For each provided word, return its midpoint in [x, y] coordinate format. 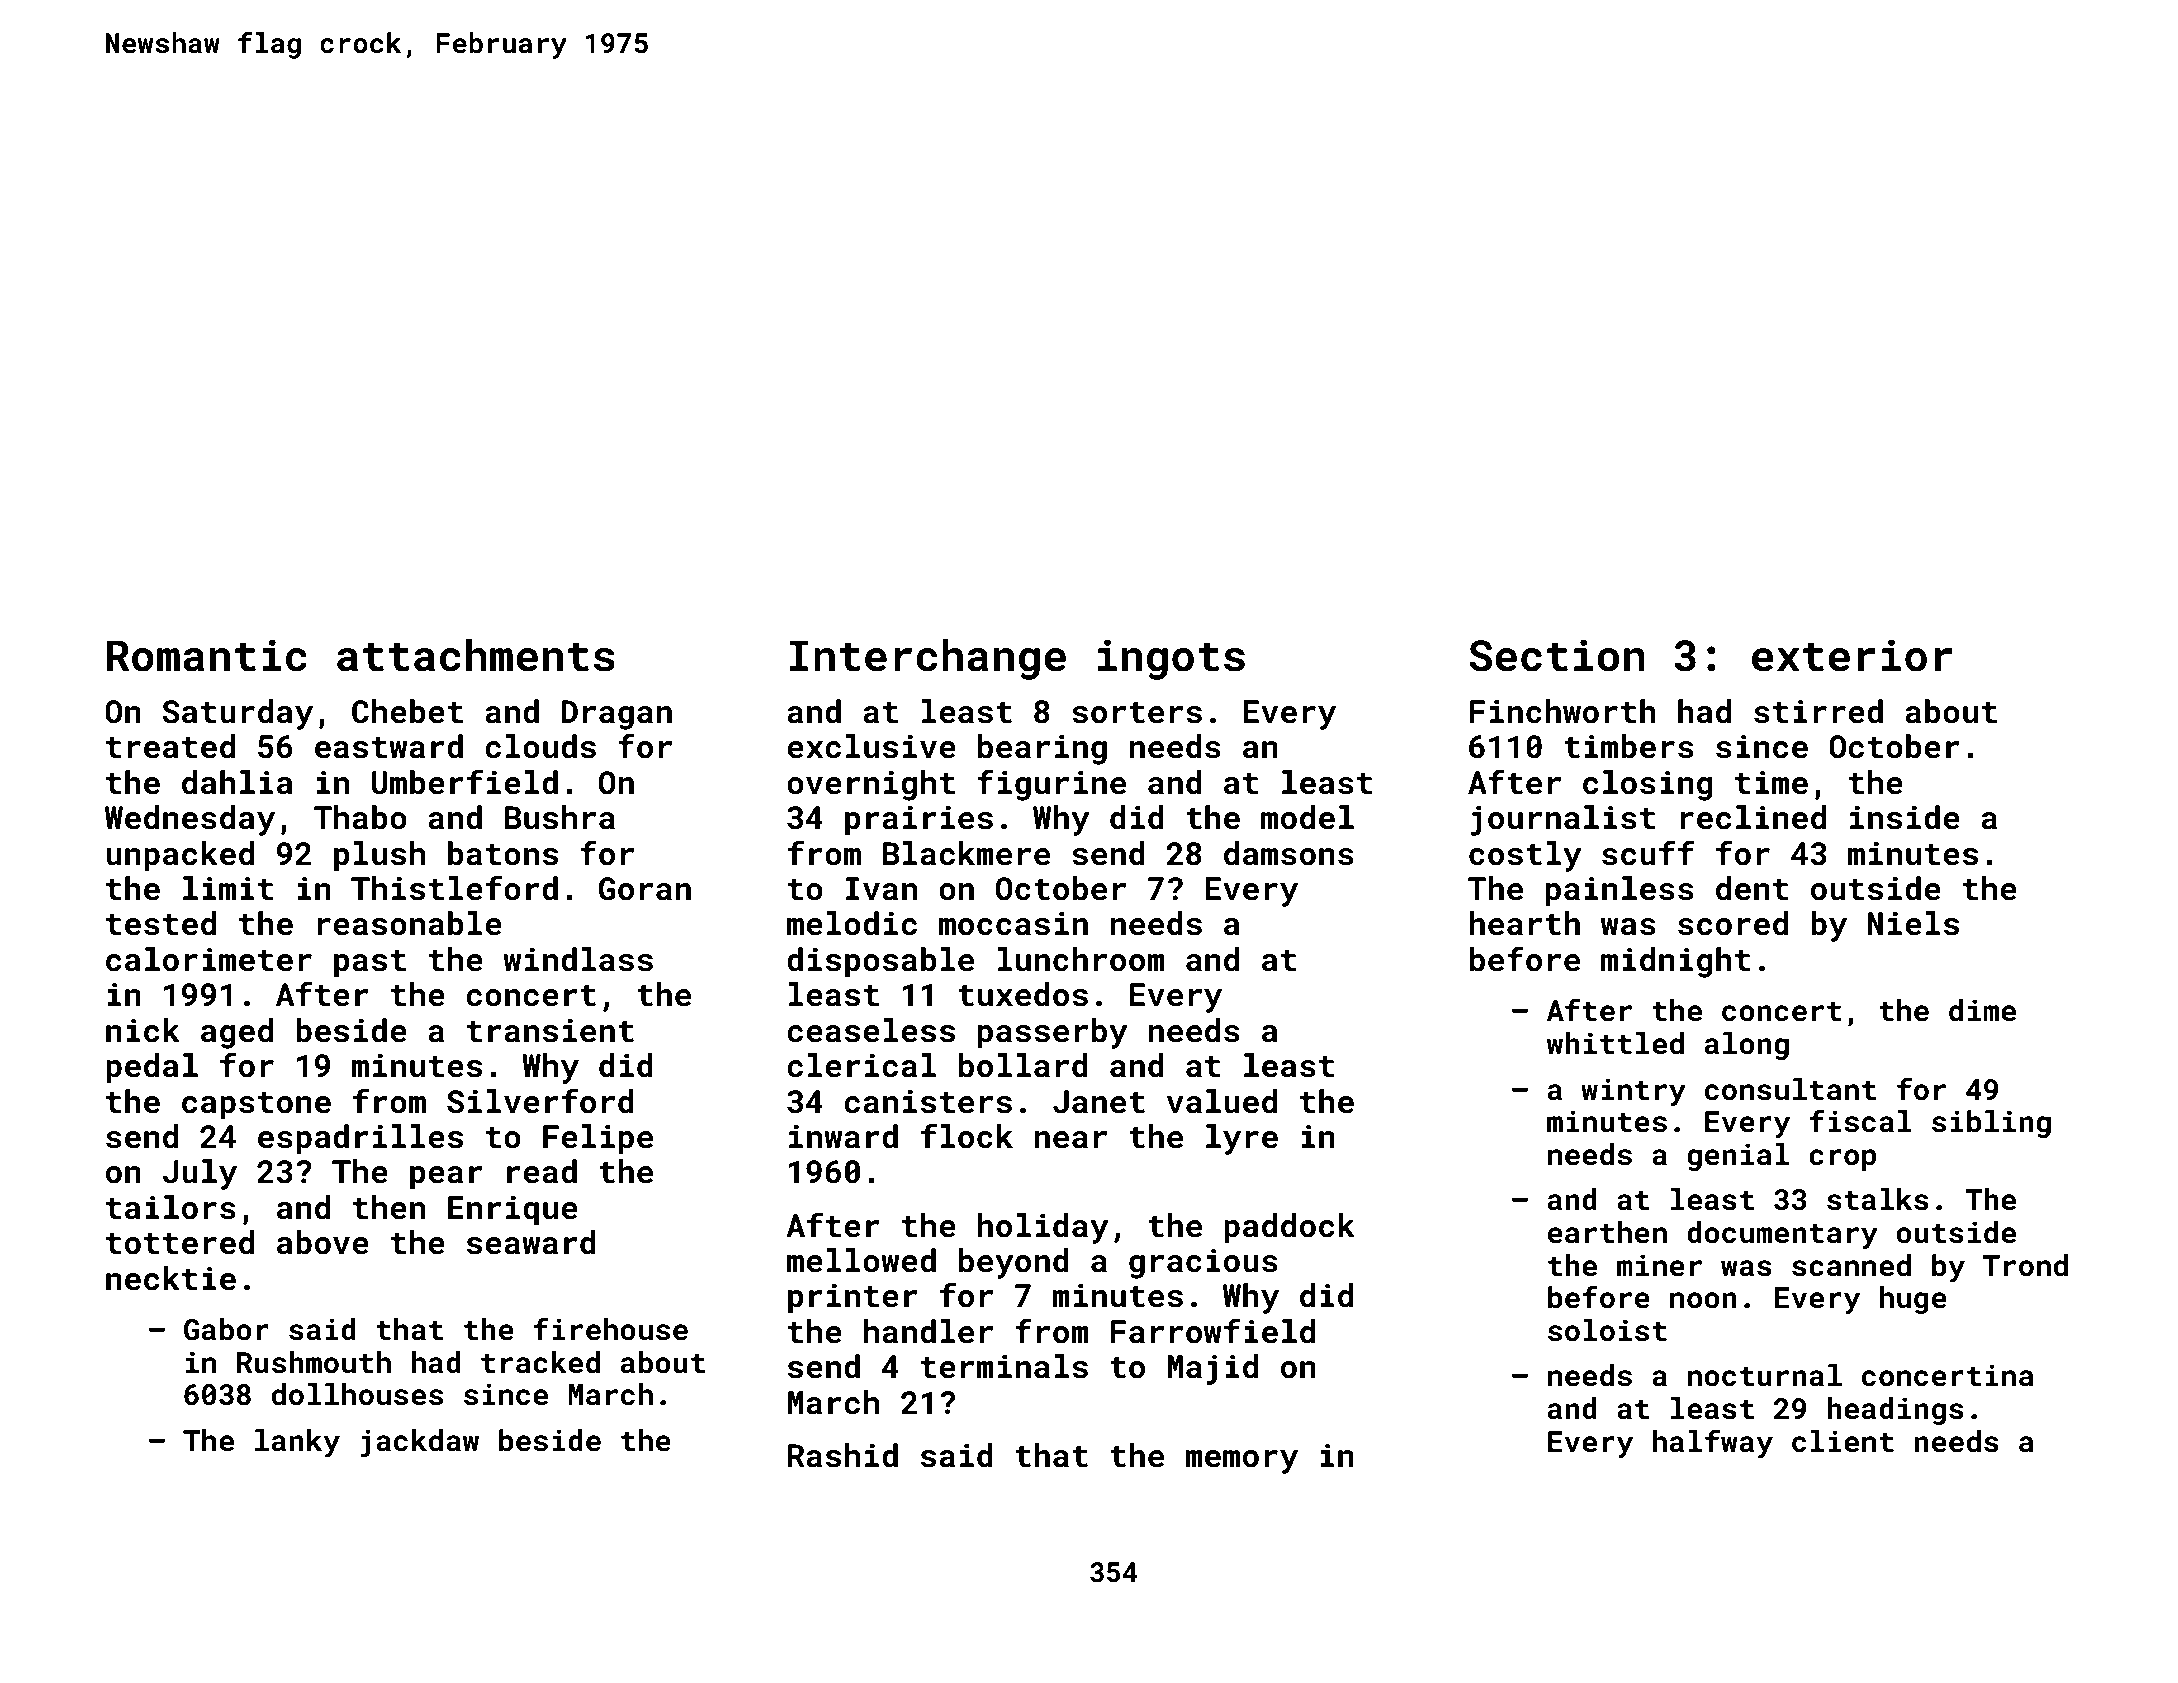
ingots [1171, 659]
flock [967, 1136]
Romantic [207, 655]
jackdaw [420, 1443]
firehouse [610, 1329]
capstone [256, 1106]
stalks [1878, 1199]
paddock [1289, 1228]
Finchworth [1563, 711]
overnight [871, 785]
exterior [1852, 655]
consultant [1790, 1089]
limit [228, 888]
